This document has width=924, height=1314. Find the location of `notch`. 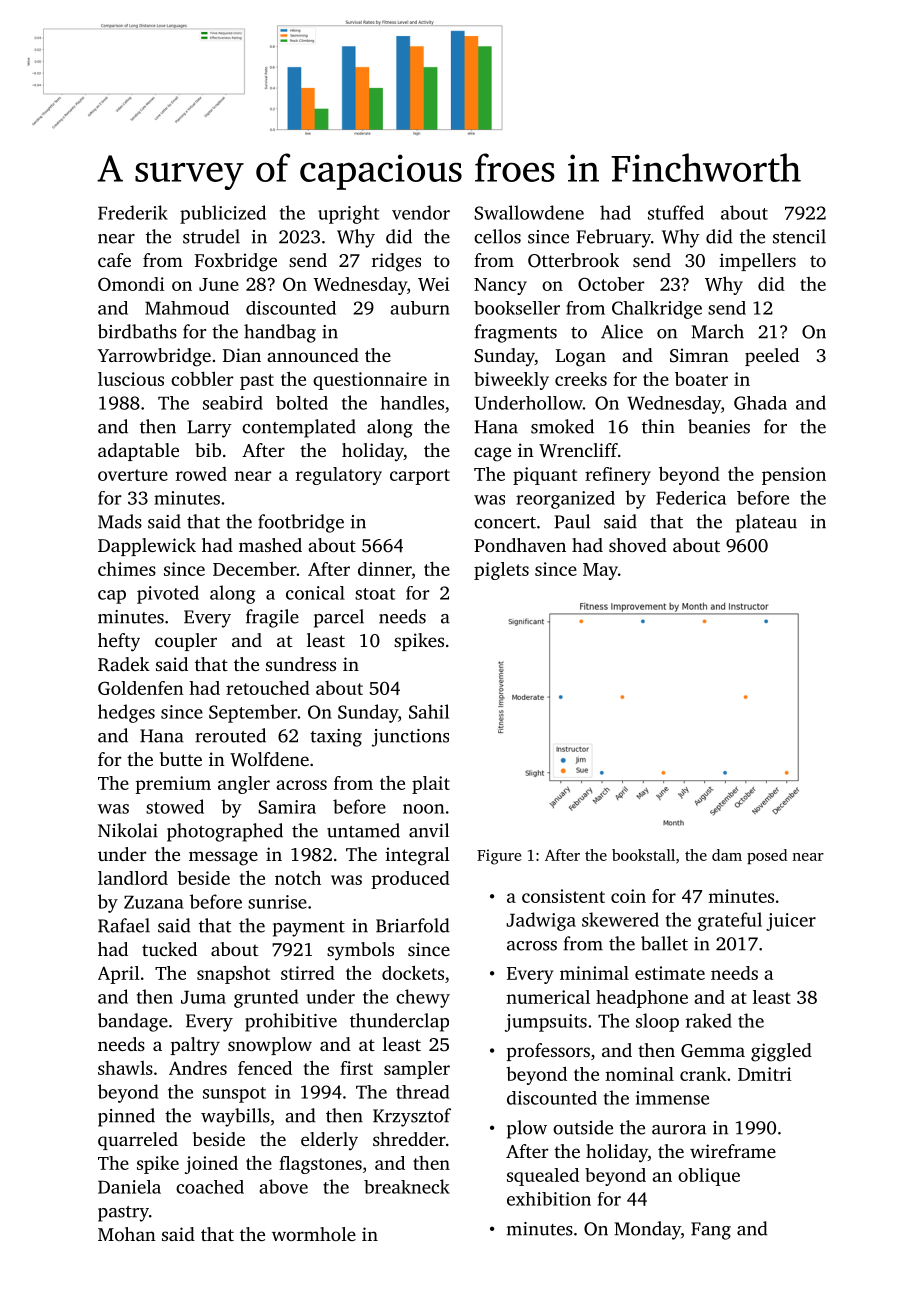

notch is located at coordinates (298, 878).
